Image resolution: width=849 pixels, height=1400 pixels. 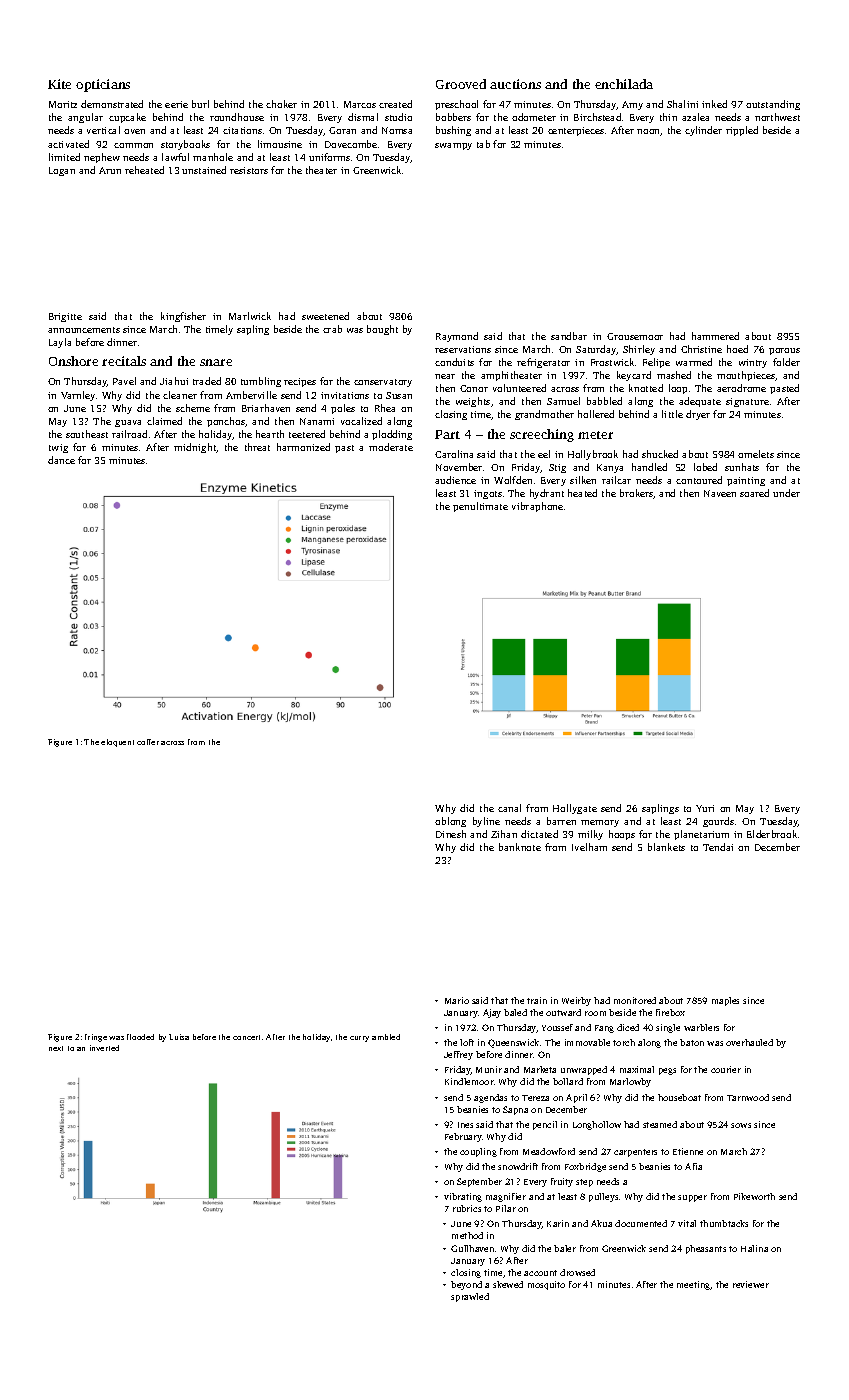 What do you see at coordinates (478, 1152) in the document?
I see `coupling` at bounding box center [478, 1152].
